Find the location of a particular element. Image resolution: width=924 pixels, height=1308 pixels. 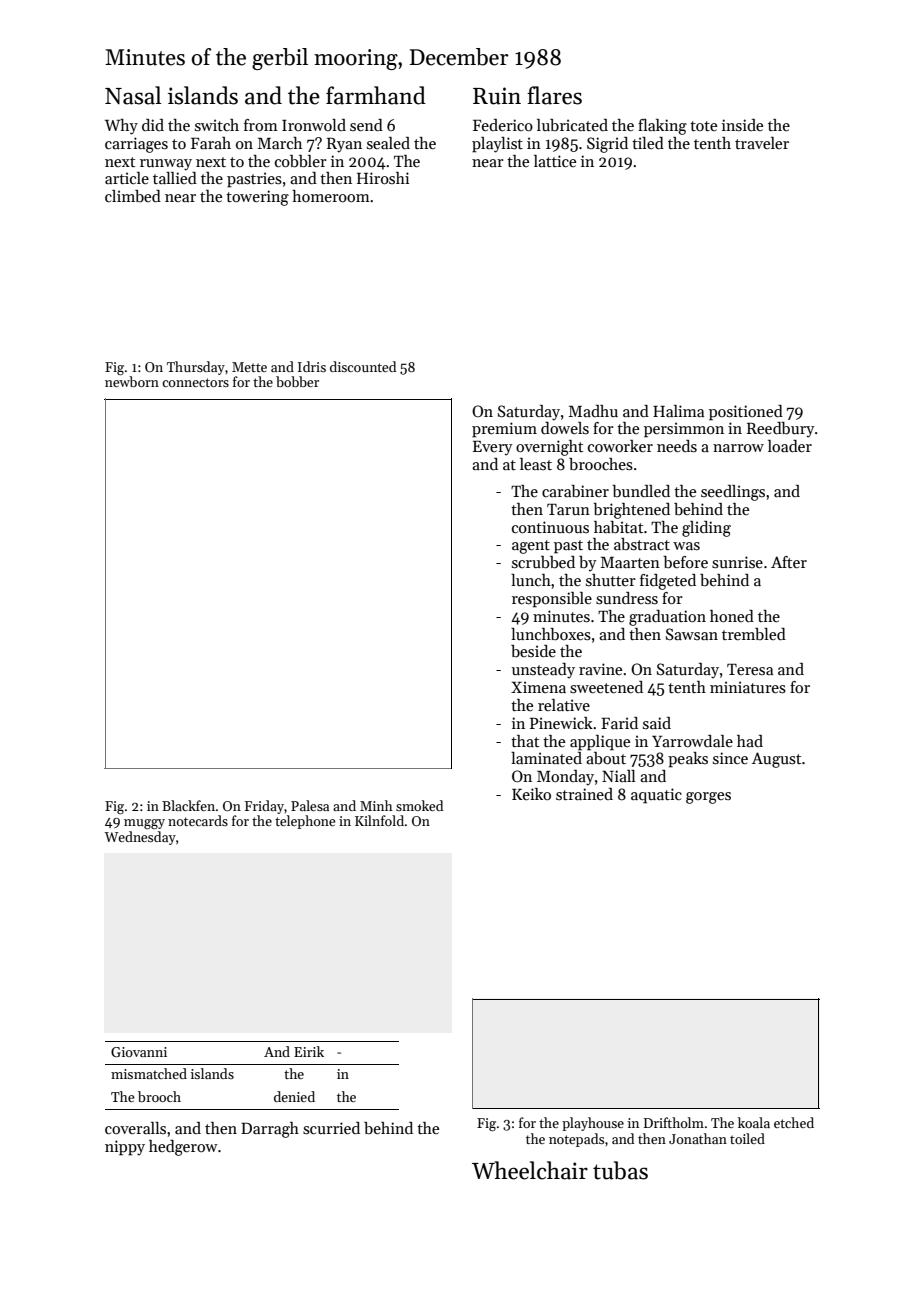

said is located at coordinates (657, 723).
